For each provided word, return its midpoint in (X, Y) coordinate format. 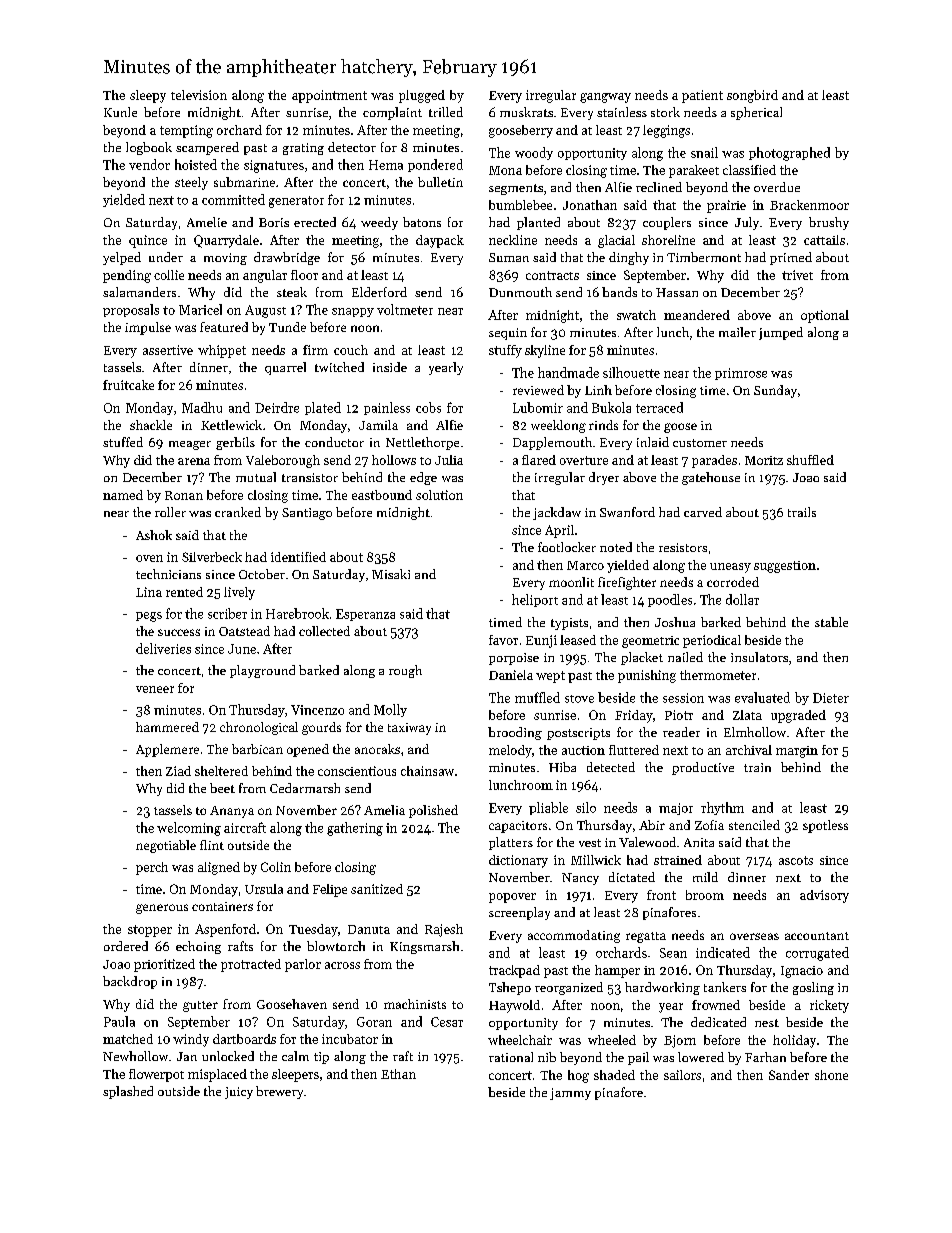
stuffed (123, 442)
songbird (752, 96)
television (199, 95)
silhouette (631, 372)
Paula (119, 1021)
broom (705, 895)
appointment (329, 96)
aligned (219, 868)
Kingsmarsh (424, 947)
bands (619, 292)
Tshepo (510, 988)
